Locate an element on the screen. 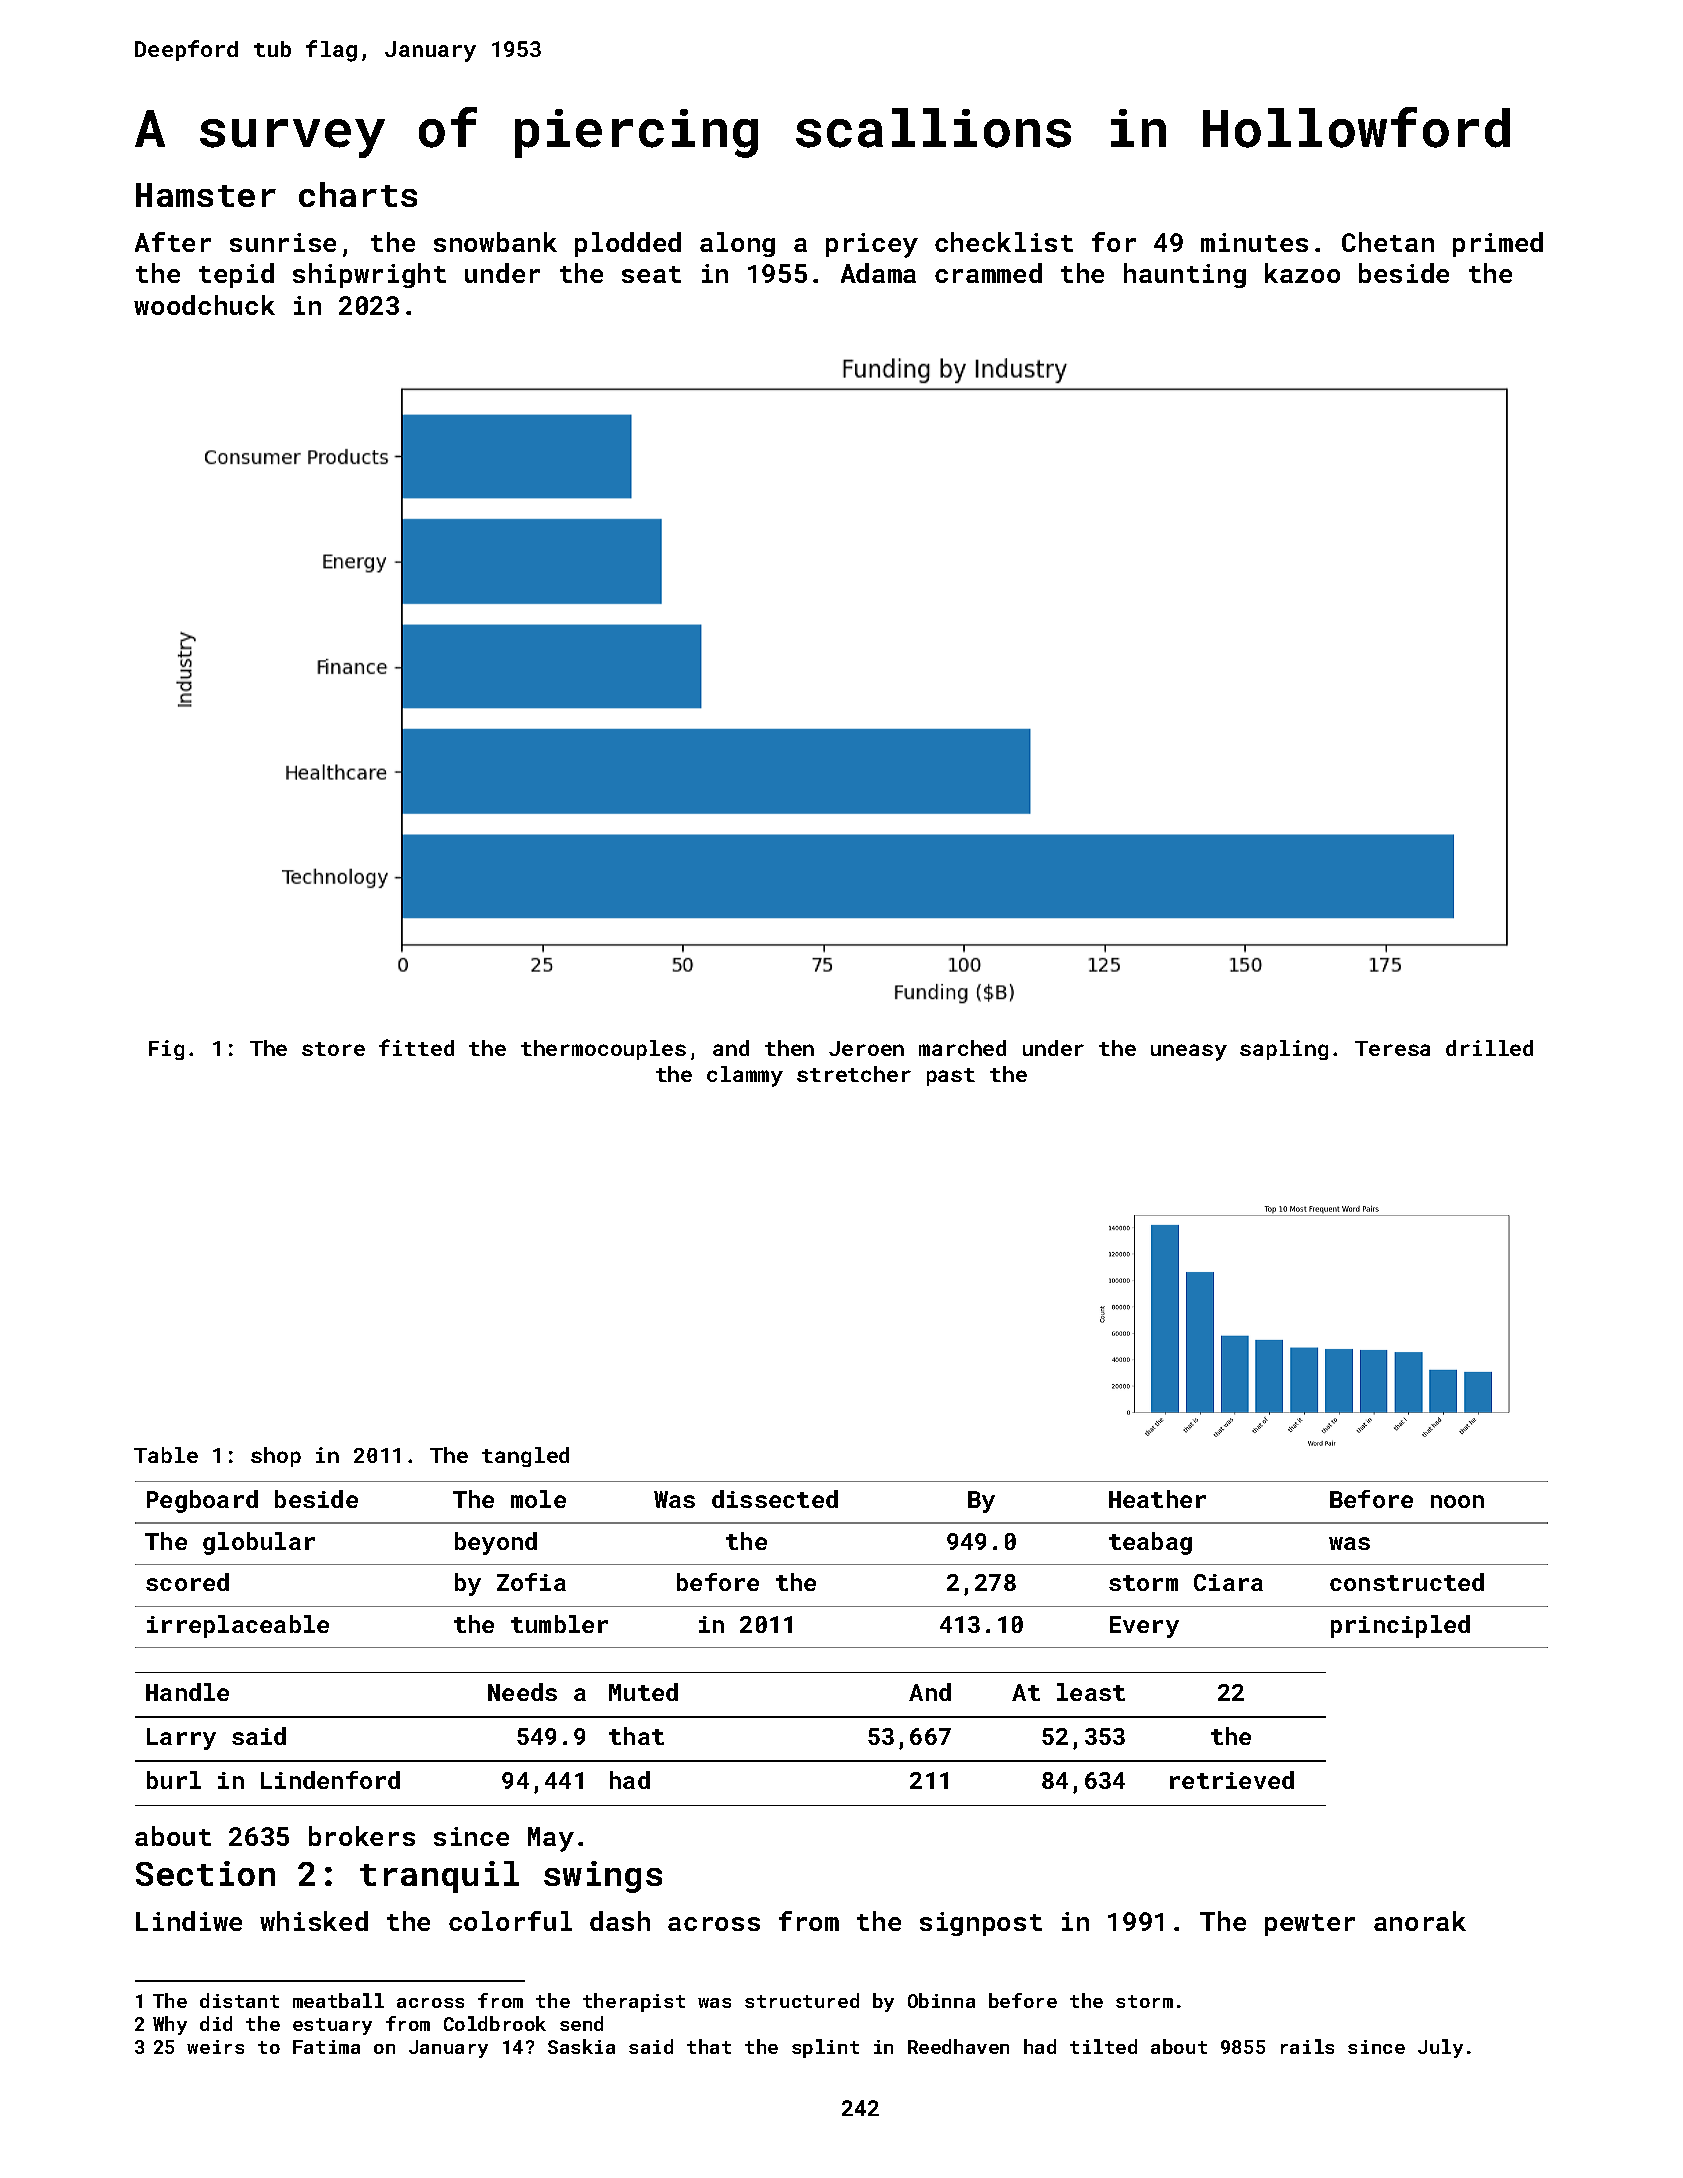 Image resolution: width=1683 pixels, height=2178 pixels. drilled is located at coordinates (1489, 1048).
